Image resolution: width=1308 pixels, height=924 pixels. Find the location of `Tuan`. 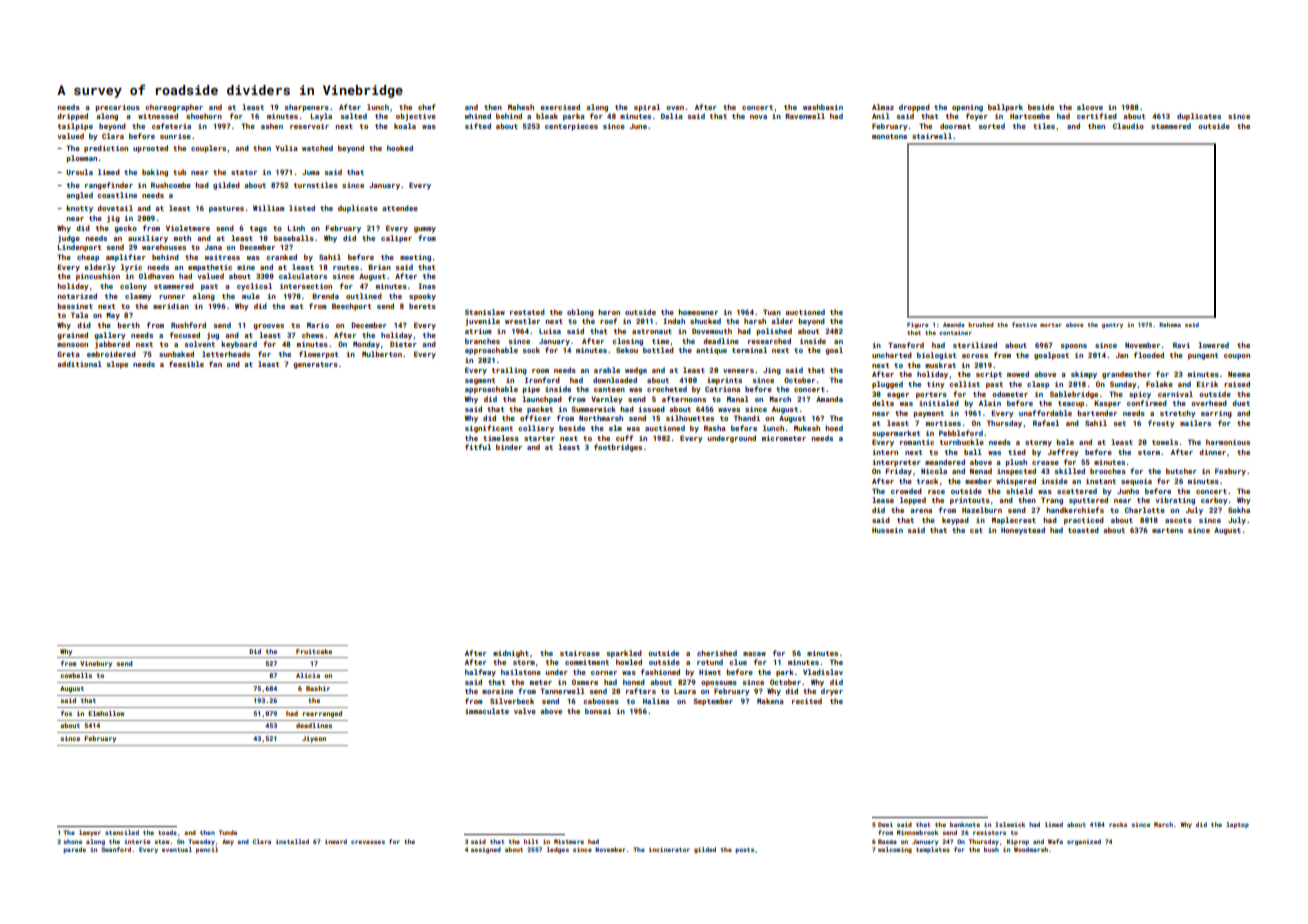

Tuan is located at coordinates (772, 312).
